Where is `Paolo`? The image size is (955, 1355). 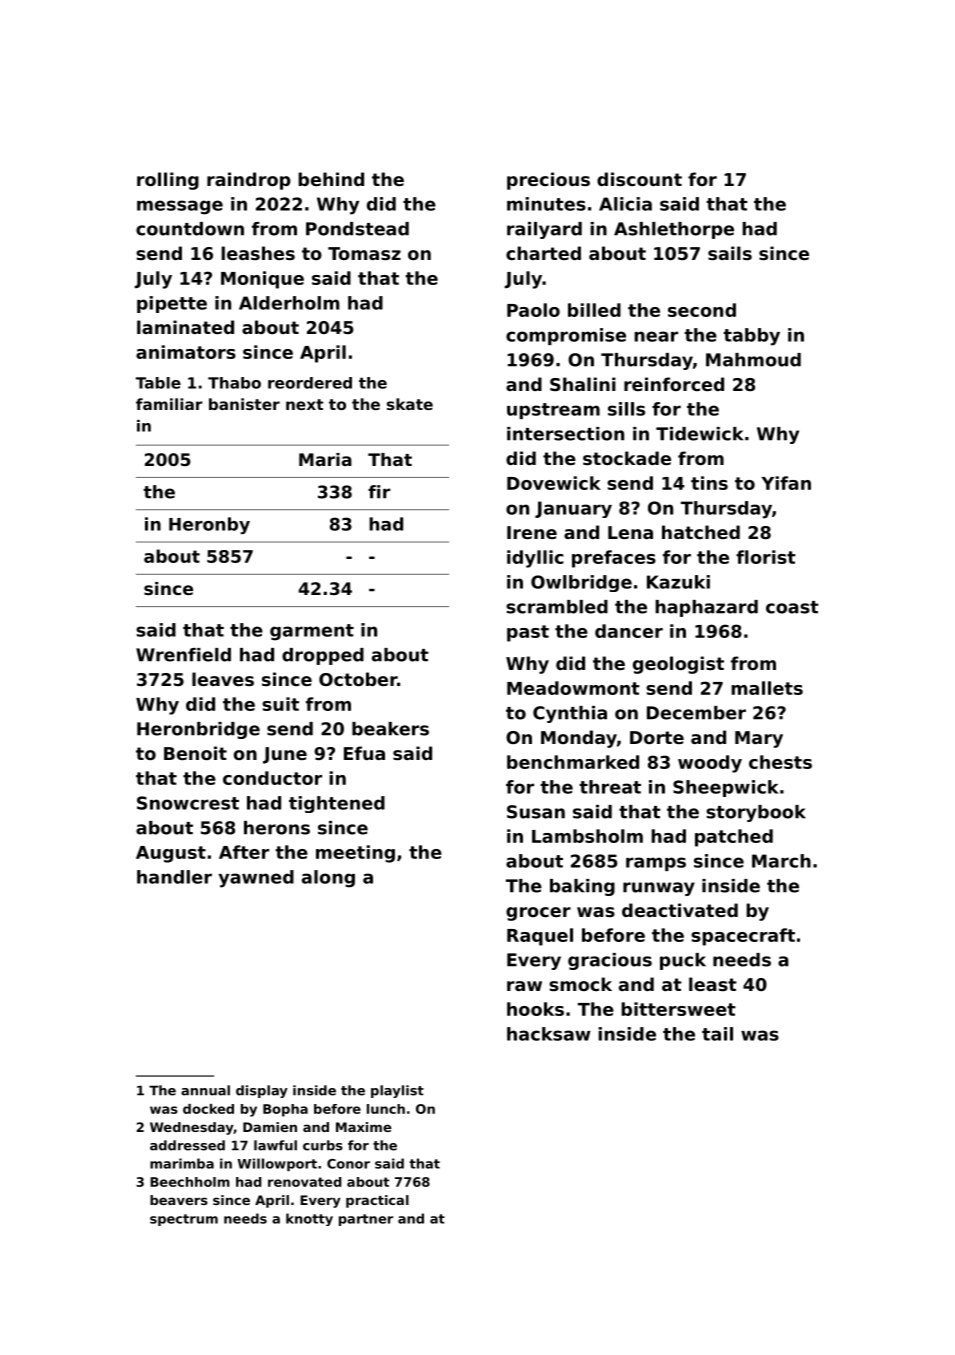
Paolo is located at coordinates (533, 310).
